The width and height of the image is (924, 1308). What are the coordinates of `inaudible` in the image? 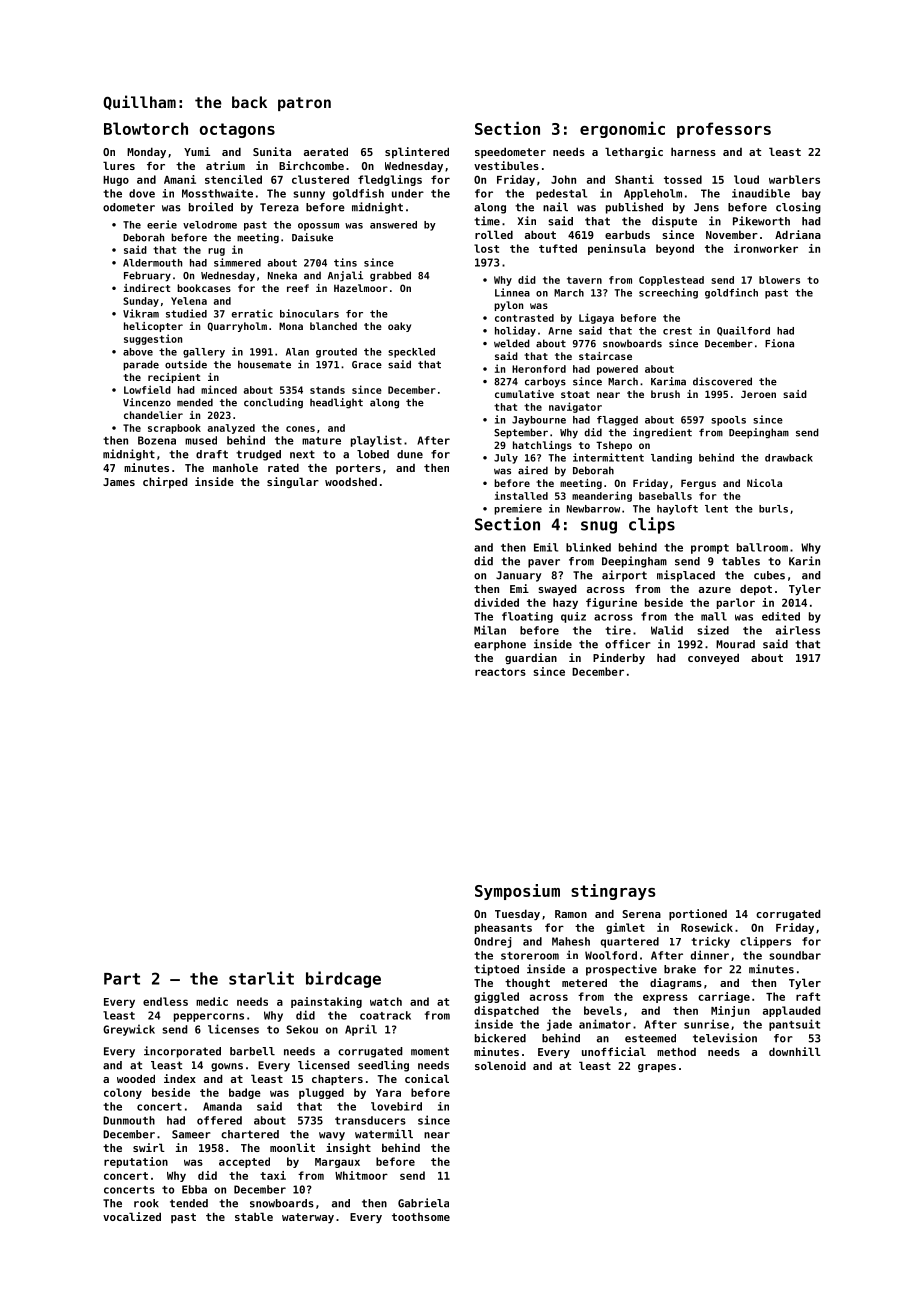 It's located at (761, 193).
